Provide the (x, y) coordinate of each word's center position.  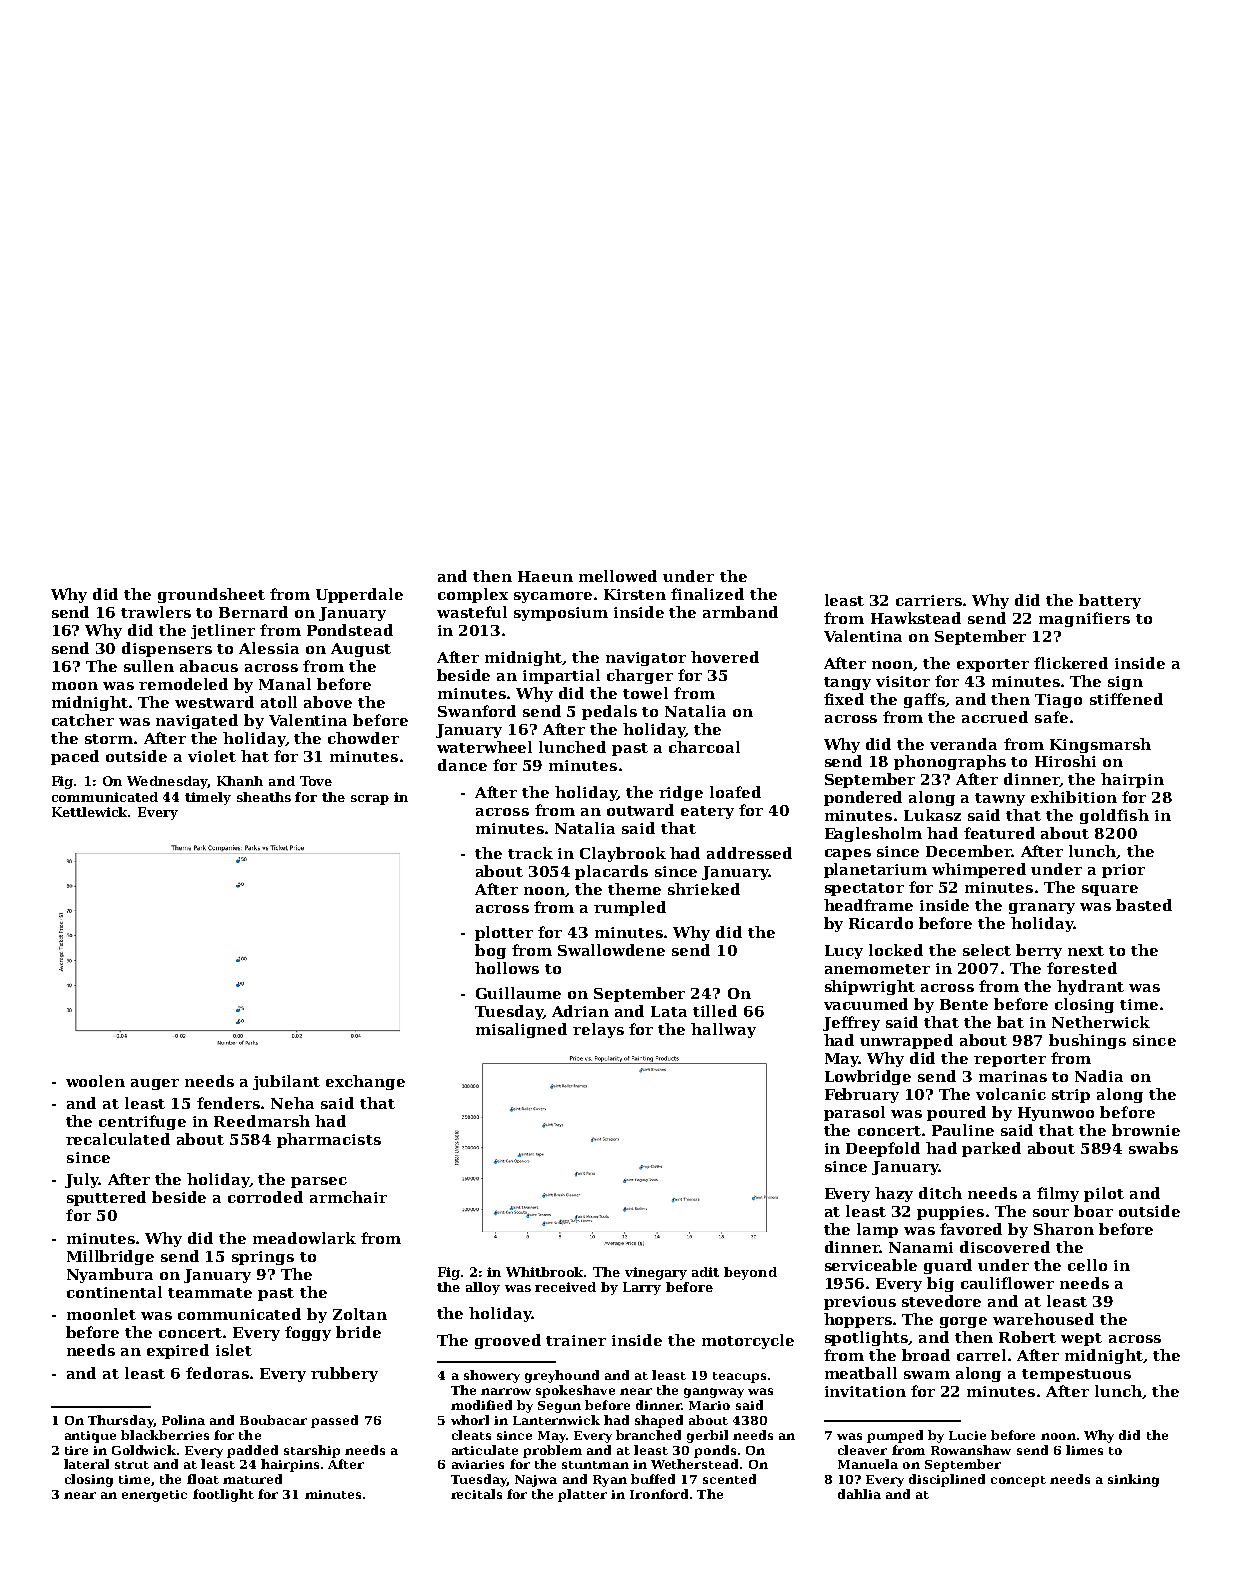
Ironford (659, 1494)
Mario (709, 1405)
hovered (725, 657)
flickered (1071, 663)
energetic (154, 1496)
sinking (1133, 1480)
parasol (854, 1113)
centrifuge (142, 1122)
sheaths (264, 797)
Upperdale (359, 595)
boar (1093, 1211)
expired (178, 1351)
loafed (735, 792)
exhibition (1074, 797)
